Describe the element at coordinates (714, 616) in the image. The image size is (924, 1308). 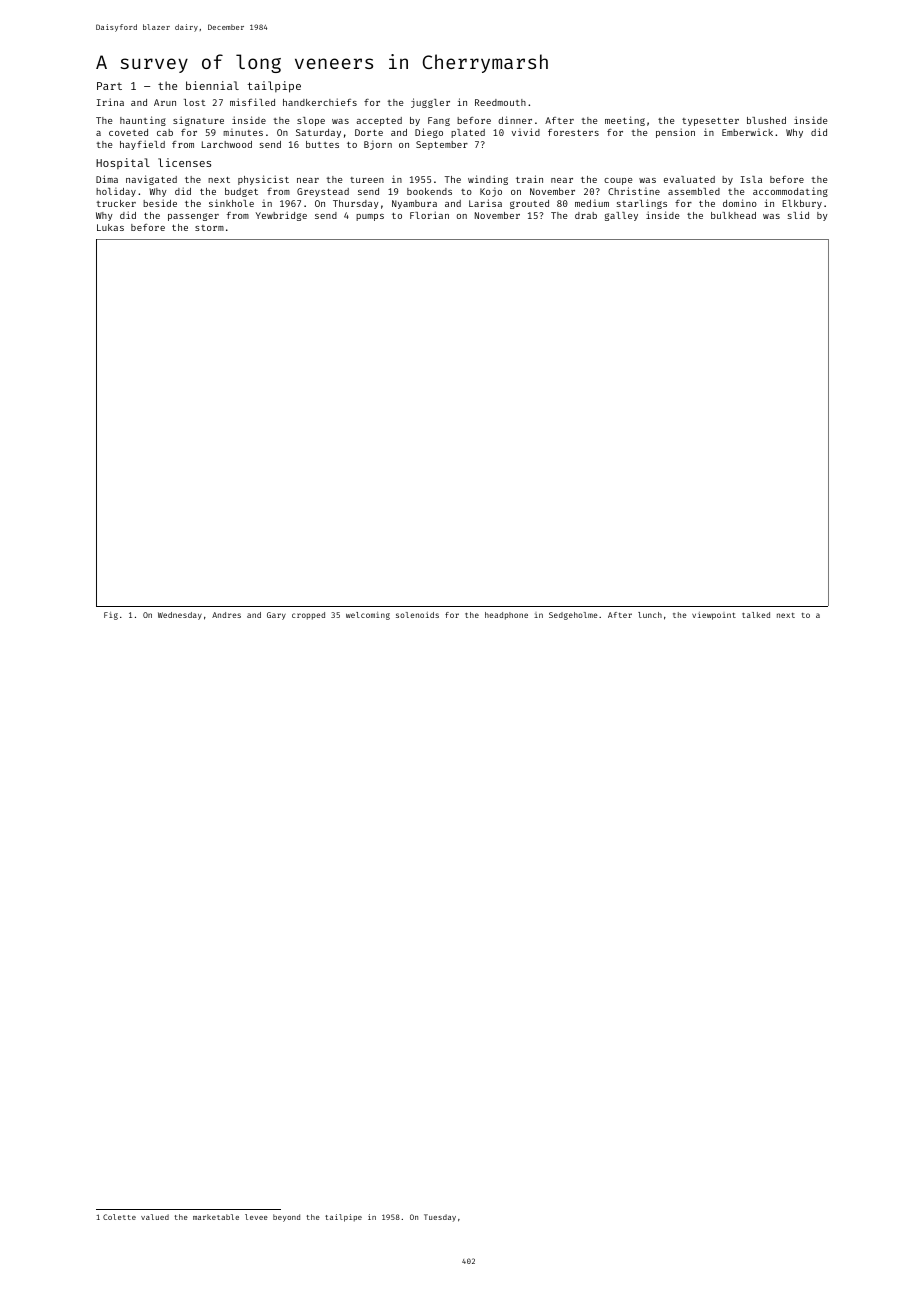
I see `viewpoint` at that location.
